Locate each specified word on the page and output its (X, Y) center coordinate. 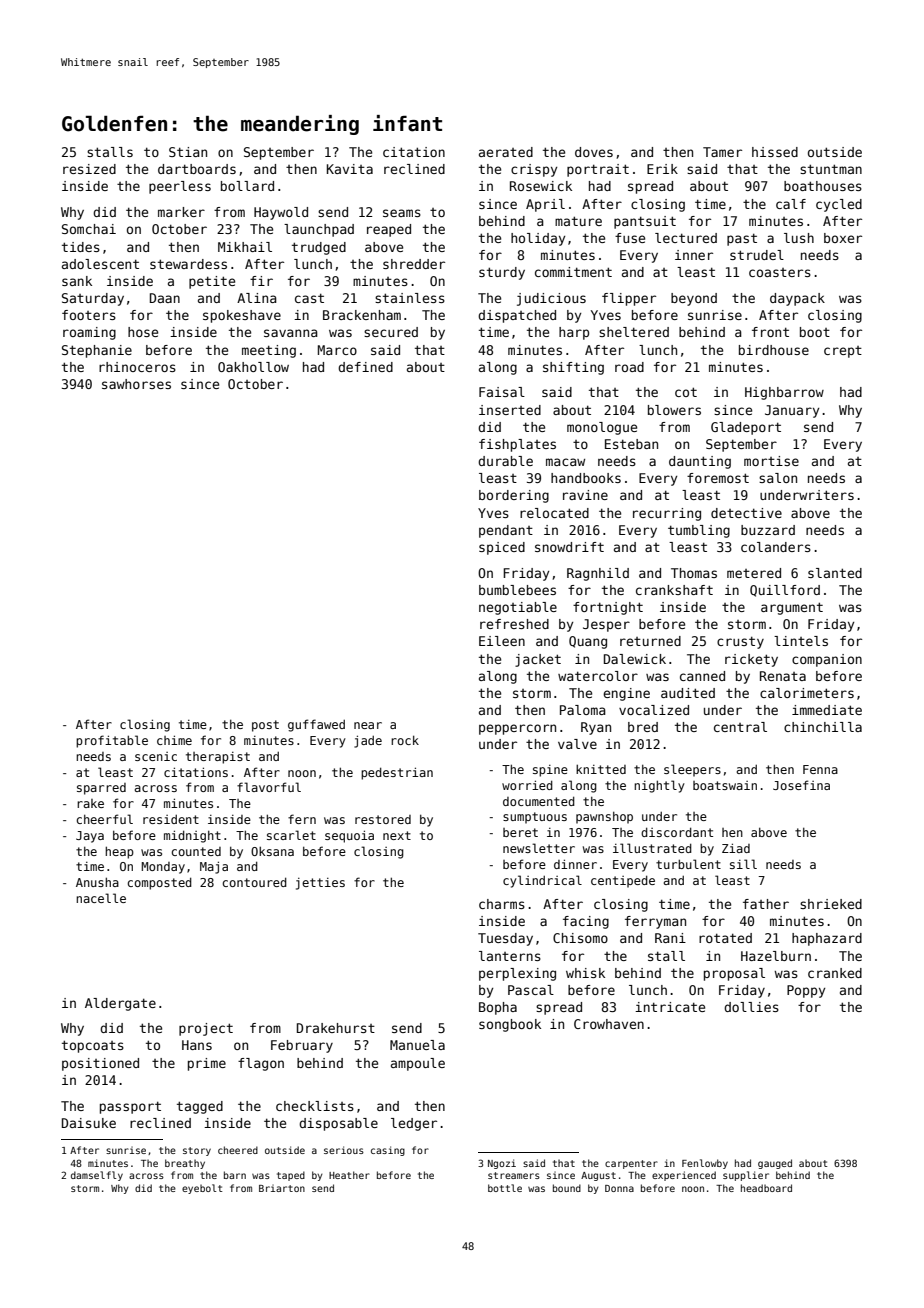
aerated (506, 152)
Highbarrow (784, 393)
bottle (505, 1188)
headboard (766, 1188)
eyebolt (202, 1189)
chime (174, 740)
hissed (775, 152)
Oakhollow (253, 367)
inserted (510, 410)
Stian (188, 152)
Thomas (694, 573)
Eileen (502, 641)
